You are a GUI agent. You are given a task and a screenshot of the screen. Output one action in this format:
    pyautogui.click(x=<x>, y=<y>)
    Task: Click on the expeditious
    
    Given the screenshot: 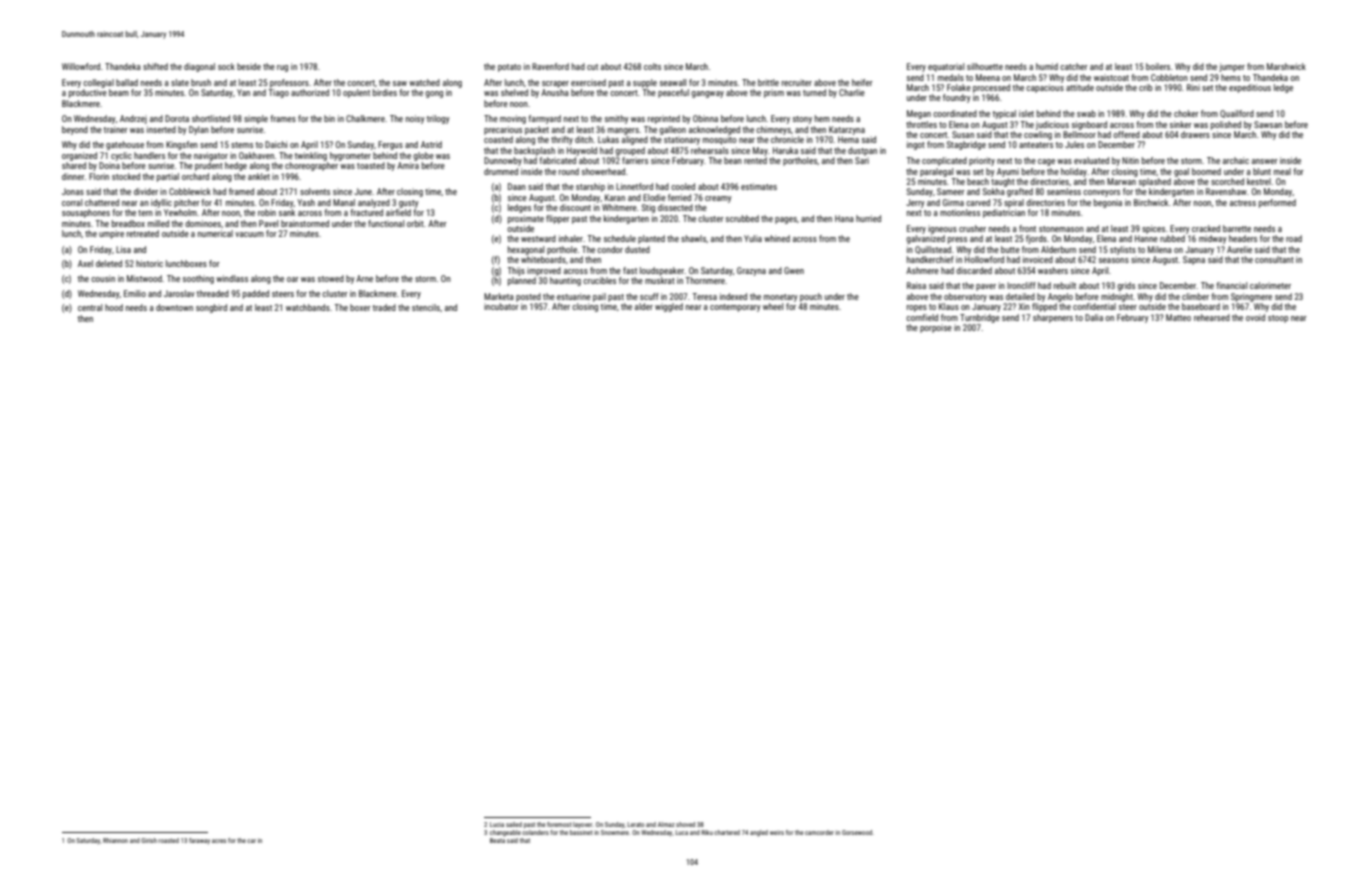 What is the action you would take?
    pyautogui.click(x=1250, y=88)
